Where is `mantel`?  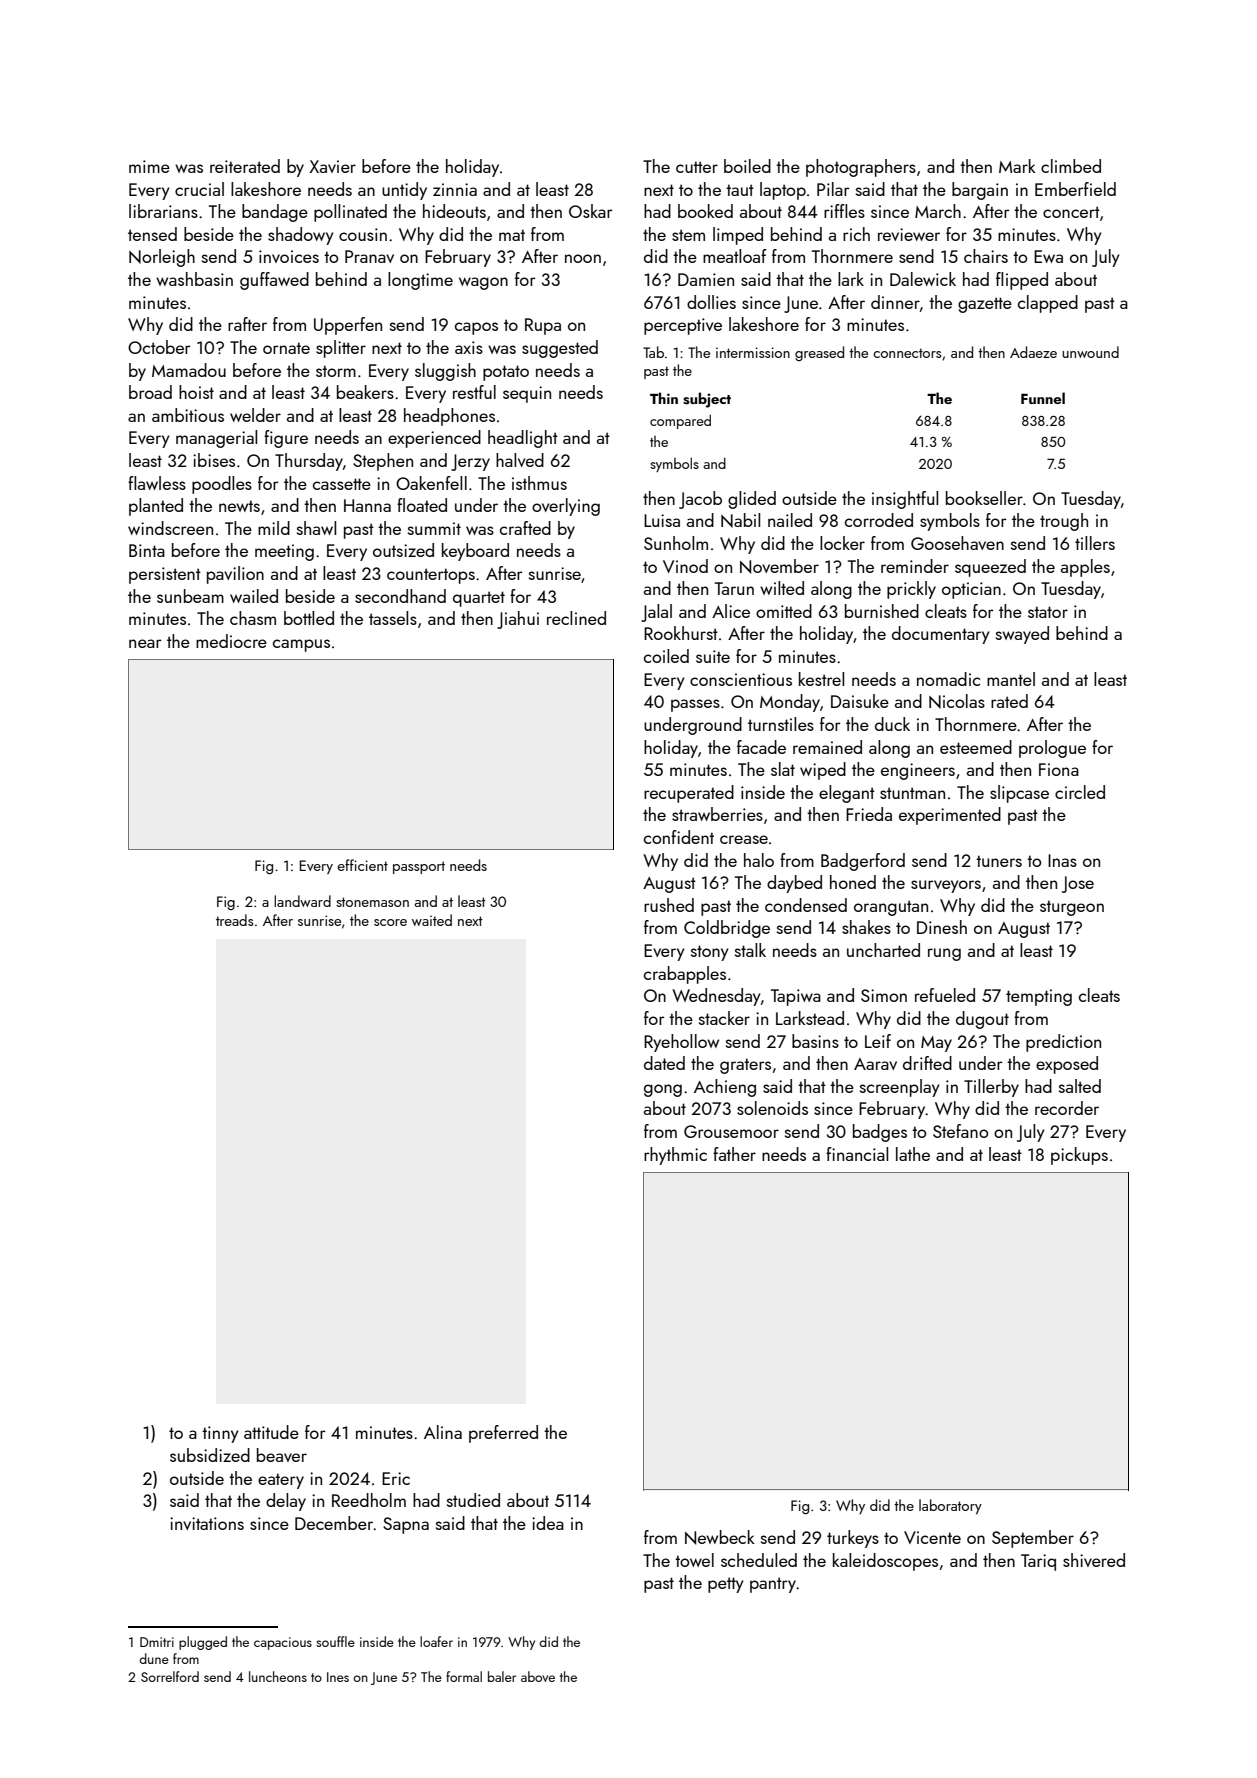
mantel is located at coordinates (1011, 679).
